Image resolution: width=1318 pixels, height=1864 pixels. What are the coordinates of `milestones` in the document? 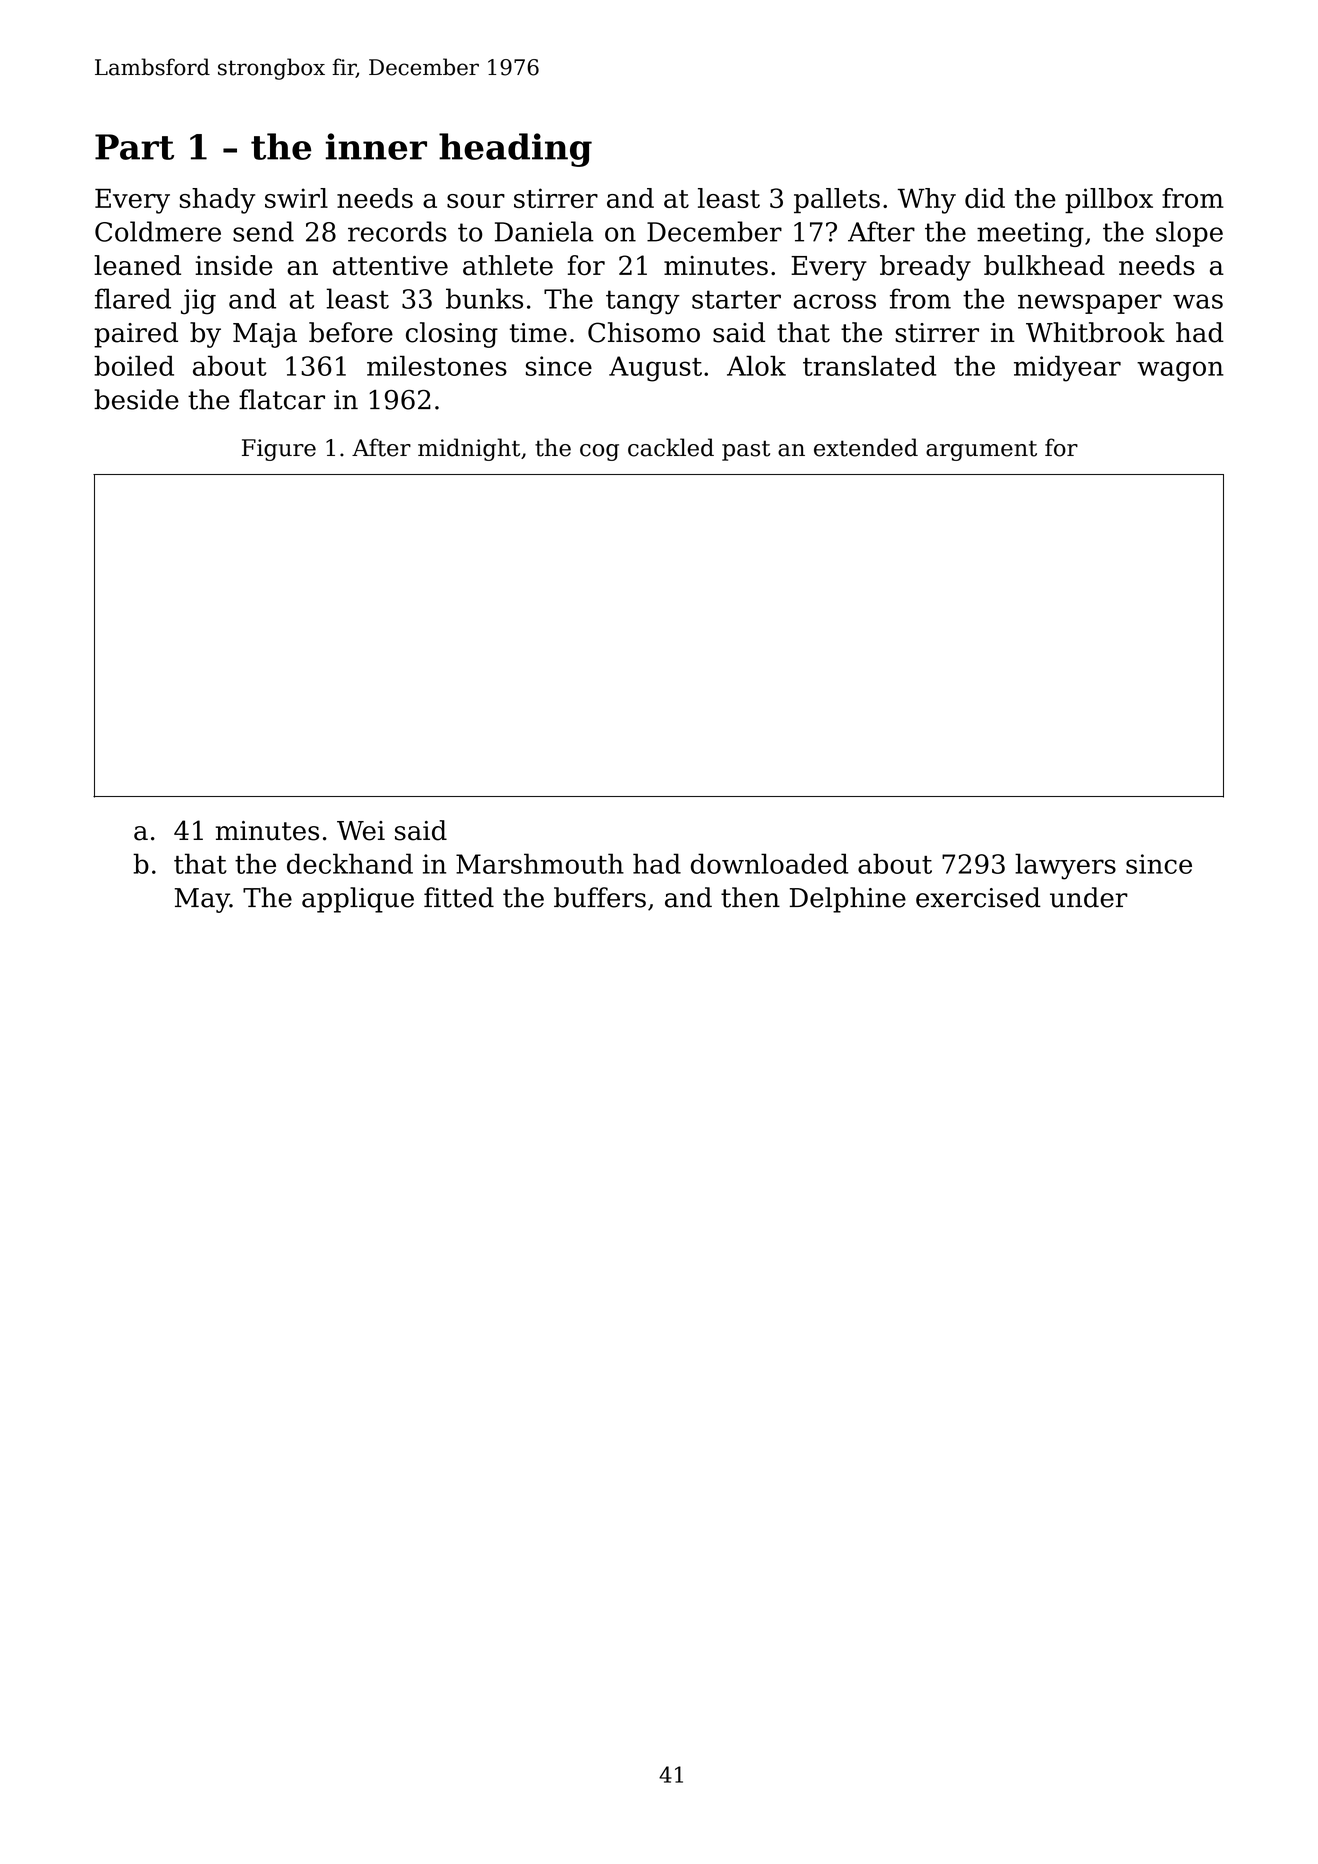 It's located at (437, 366).
